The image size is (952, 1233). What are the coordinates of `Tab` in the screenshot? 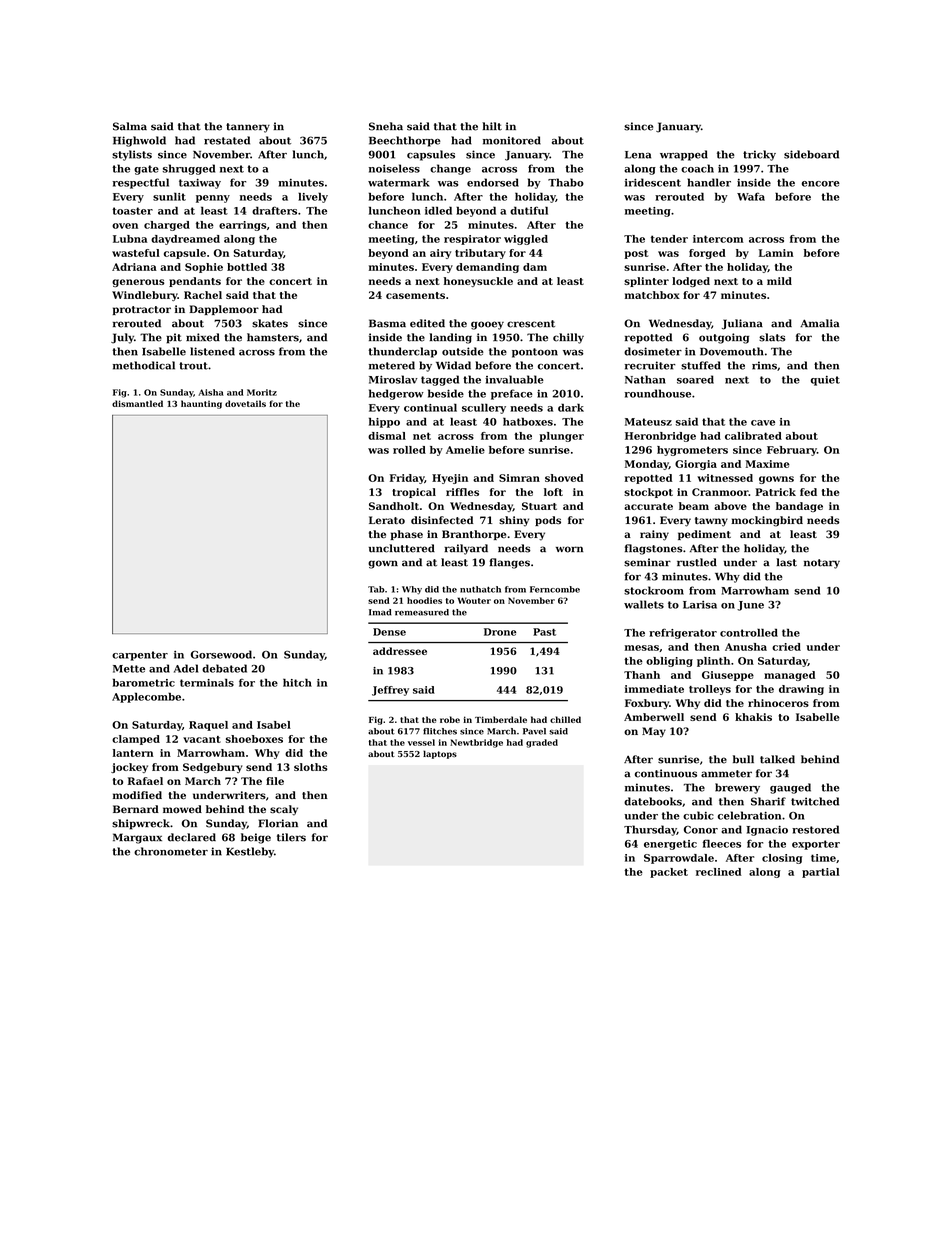 It's located at (376, 589).
